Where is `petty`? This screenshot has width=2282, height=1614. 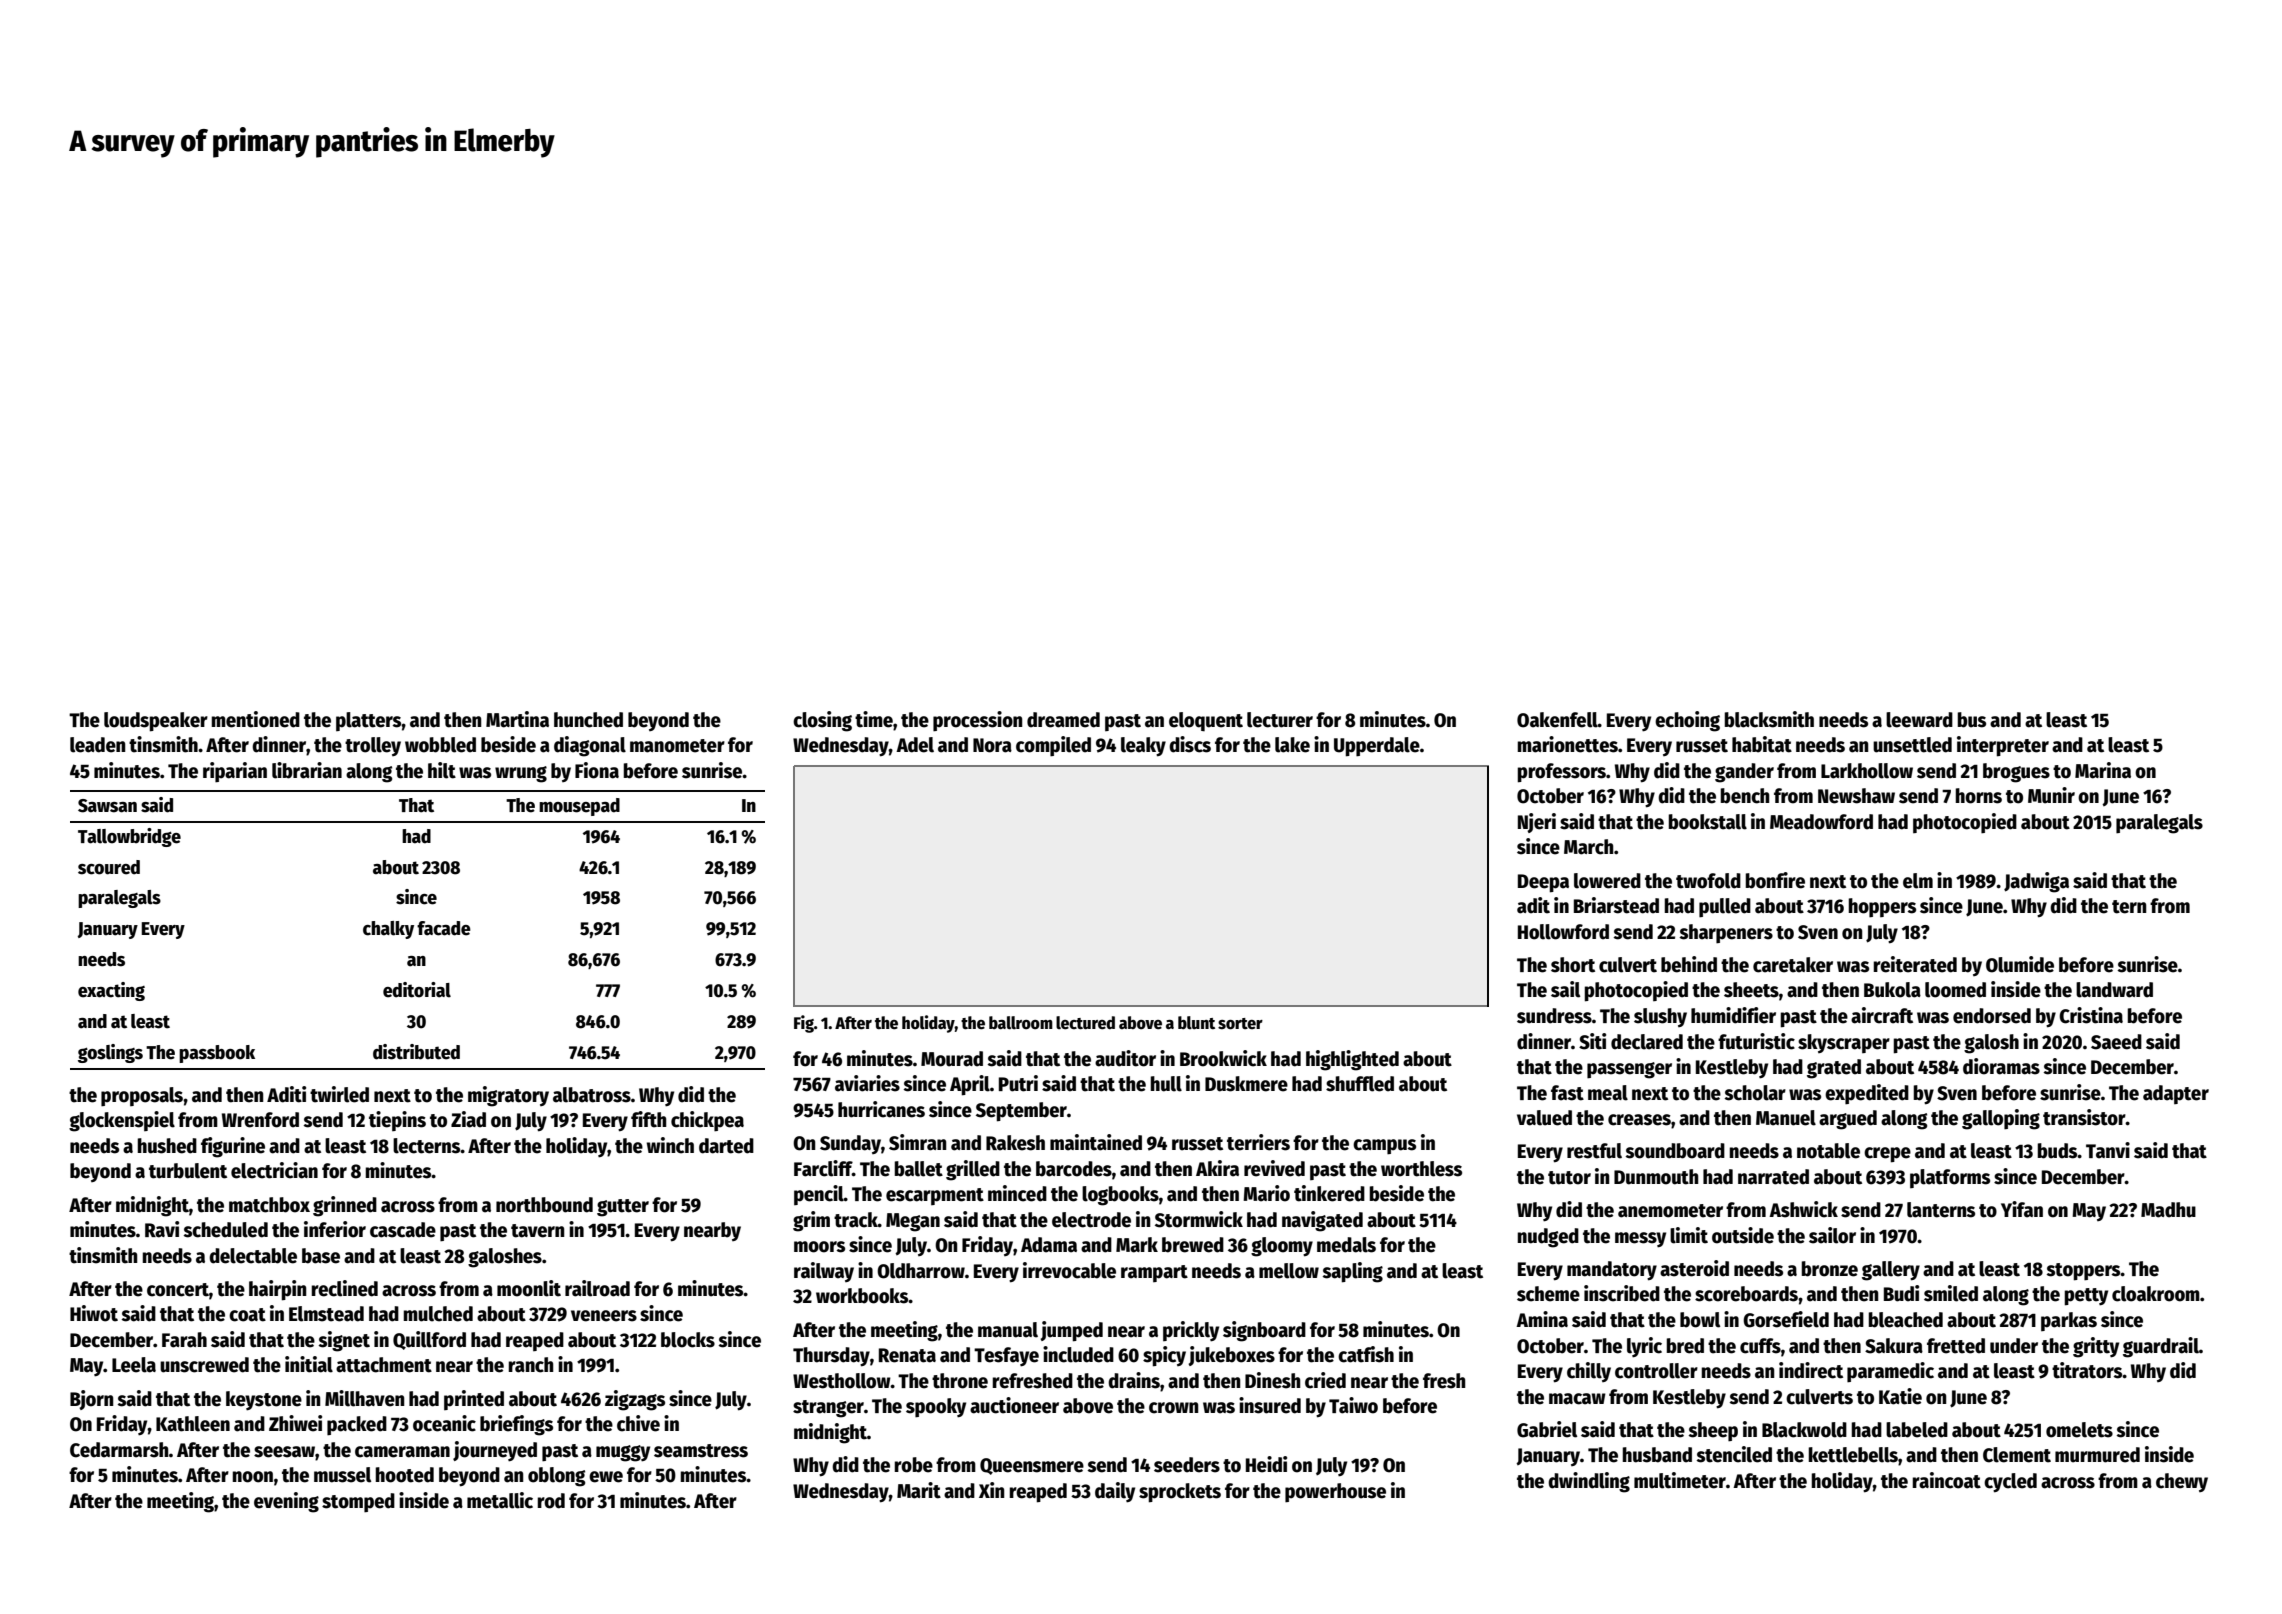
petty is located at coordinates (2086, 1297).
